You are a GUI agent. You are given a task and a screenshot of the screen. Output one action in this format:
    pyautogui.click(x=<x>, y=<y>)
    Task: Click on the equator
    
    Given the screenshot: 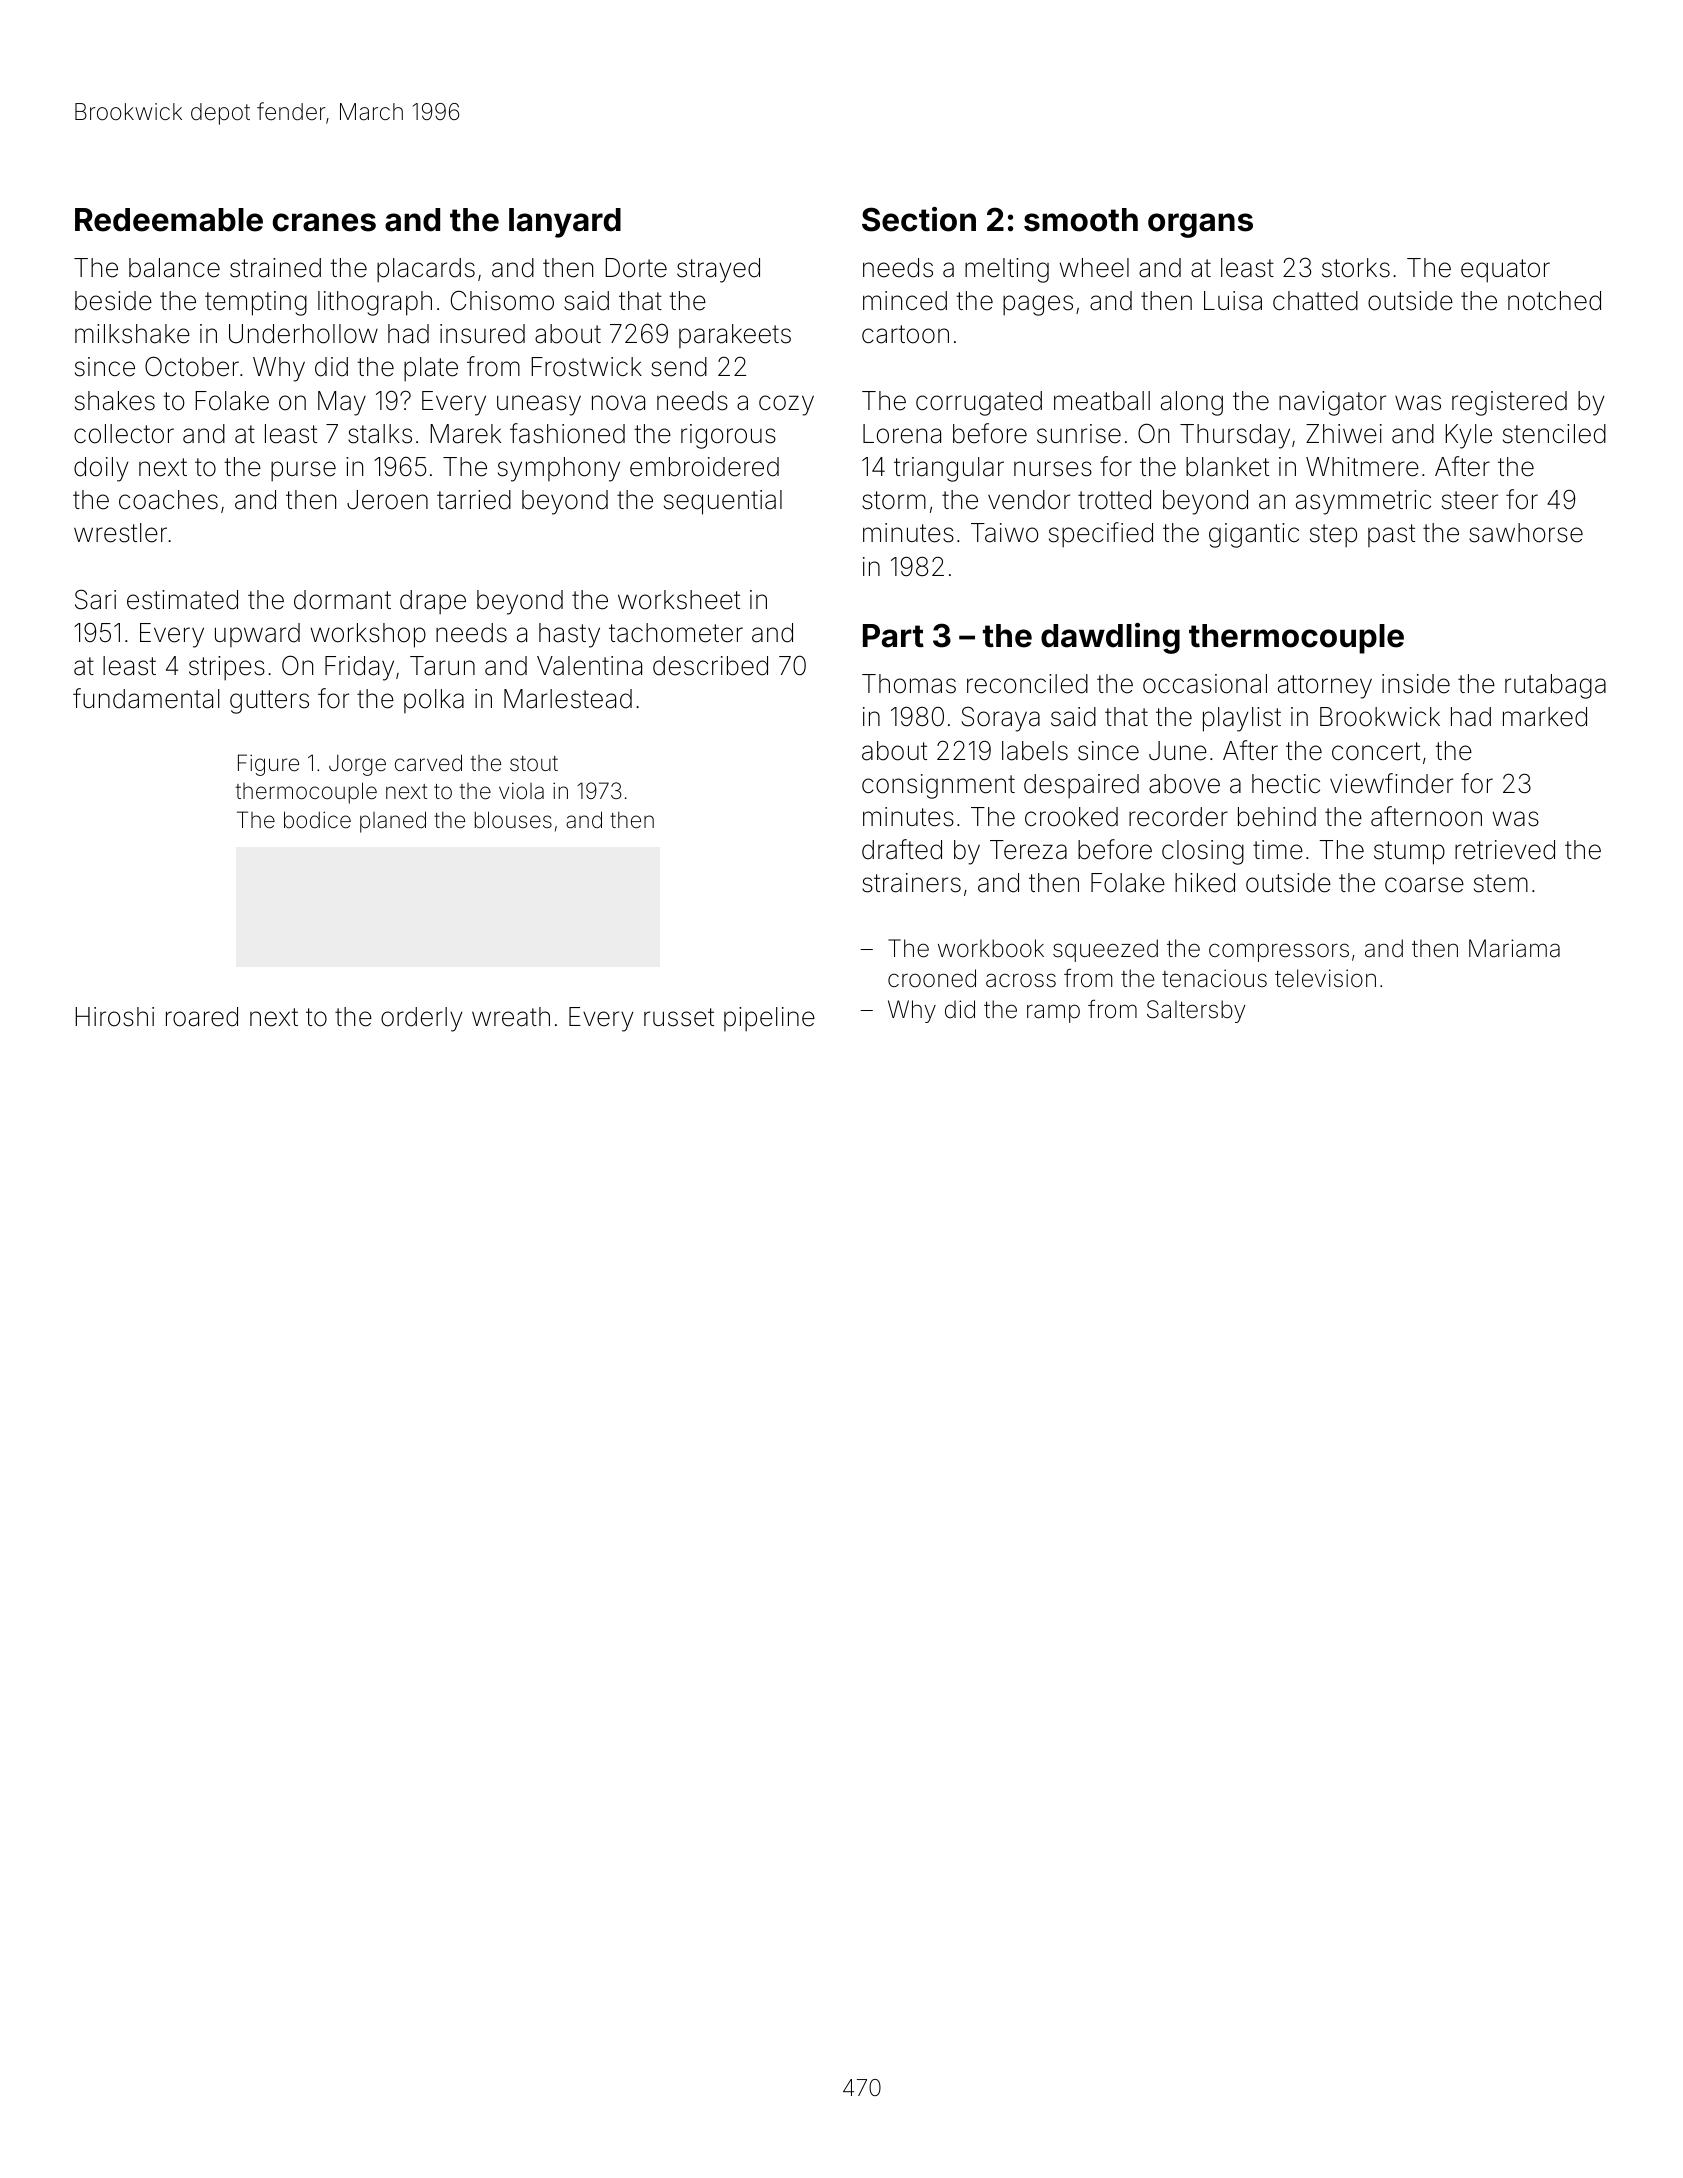 What is the action you would take?
    pyautogui.click(x=1505, y=271)
